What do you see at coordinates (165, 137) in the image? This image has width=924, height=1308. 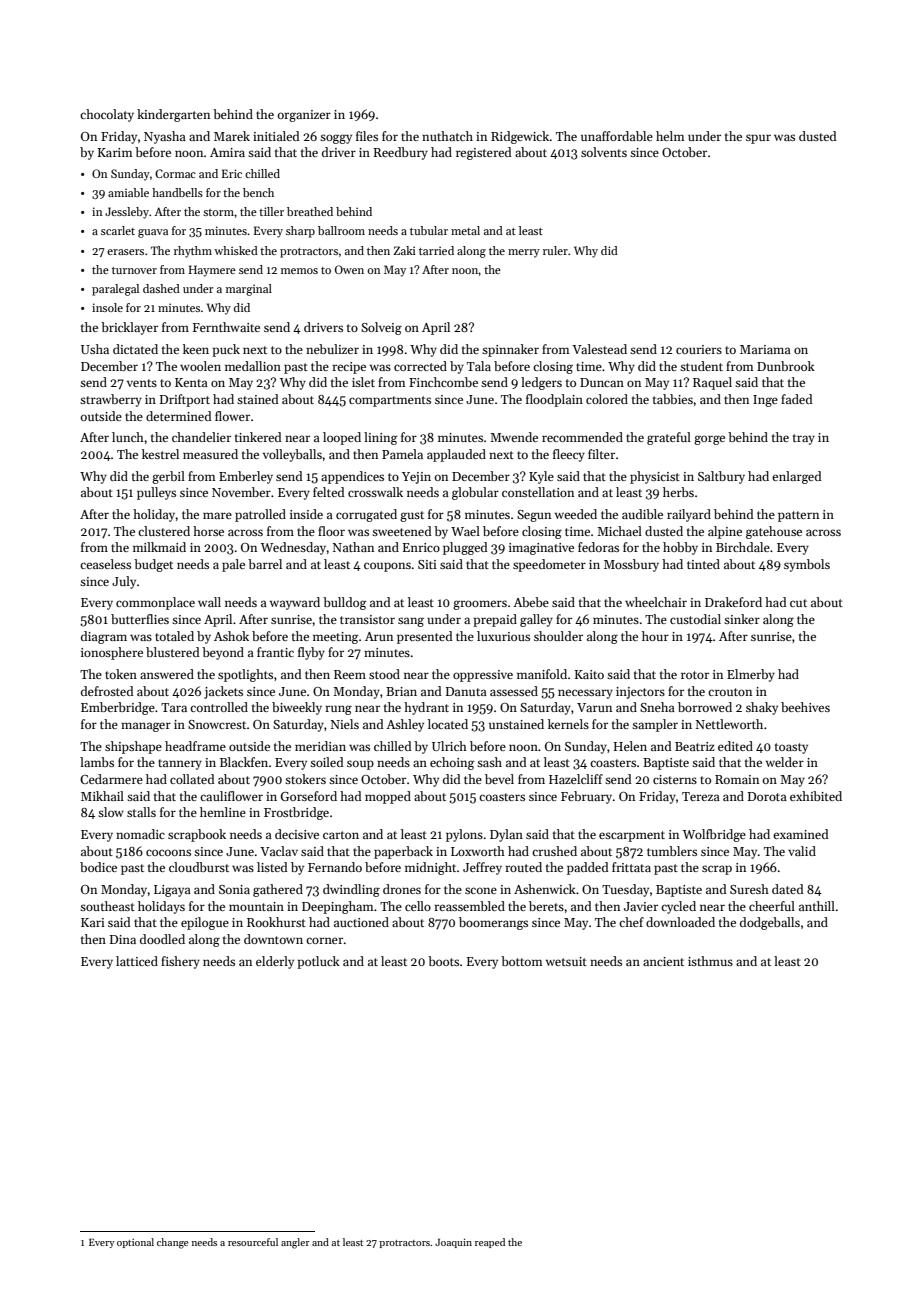 I see `Nyasha` at bounding box center [165, 137].
